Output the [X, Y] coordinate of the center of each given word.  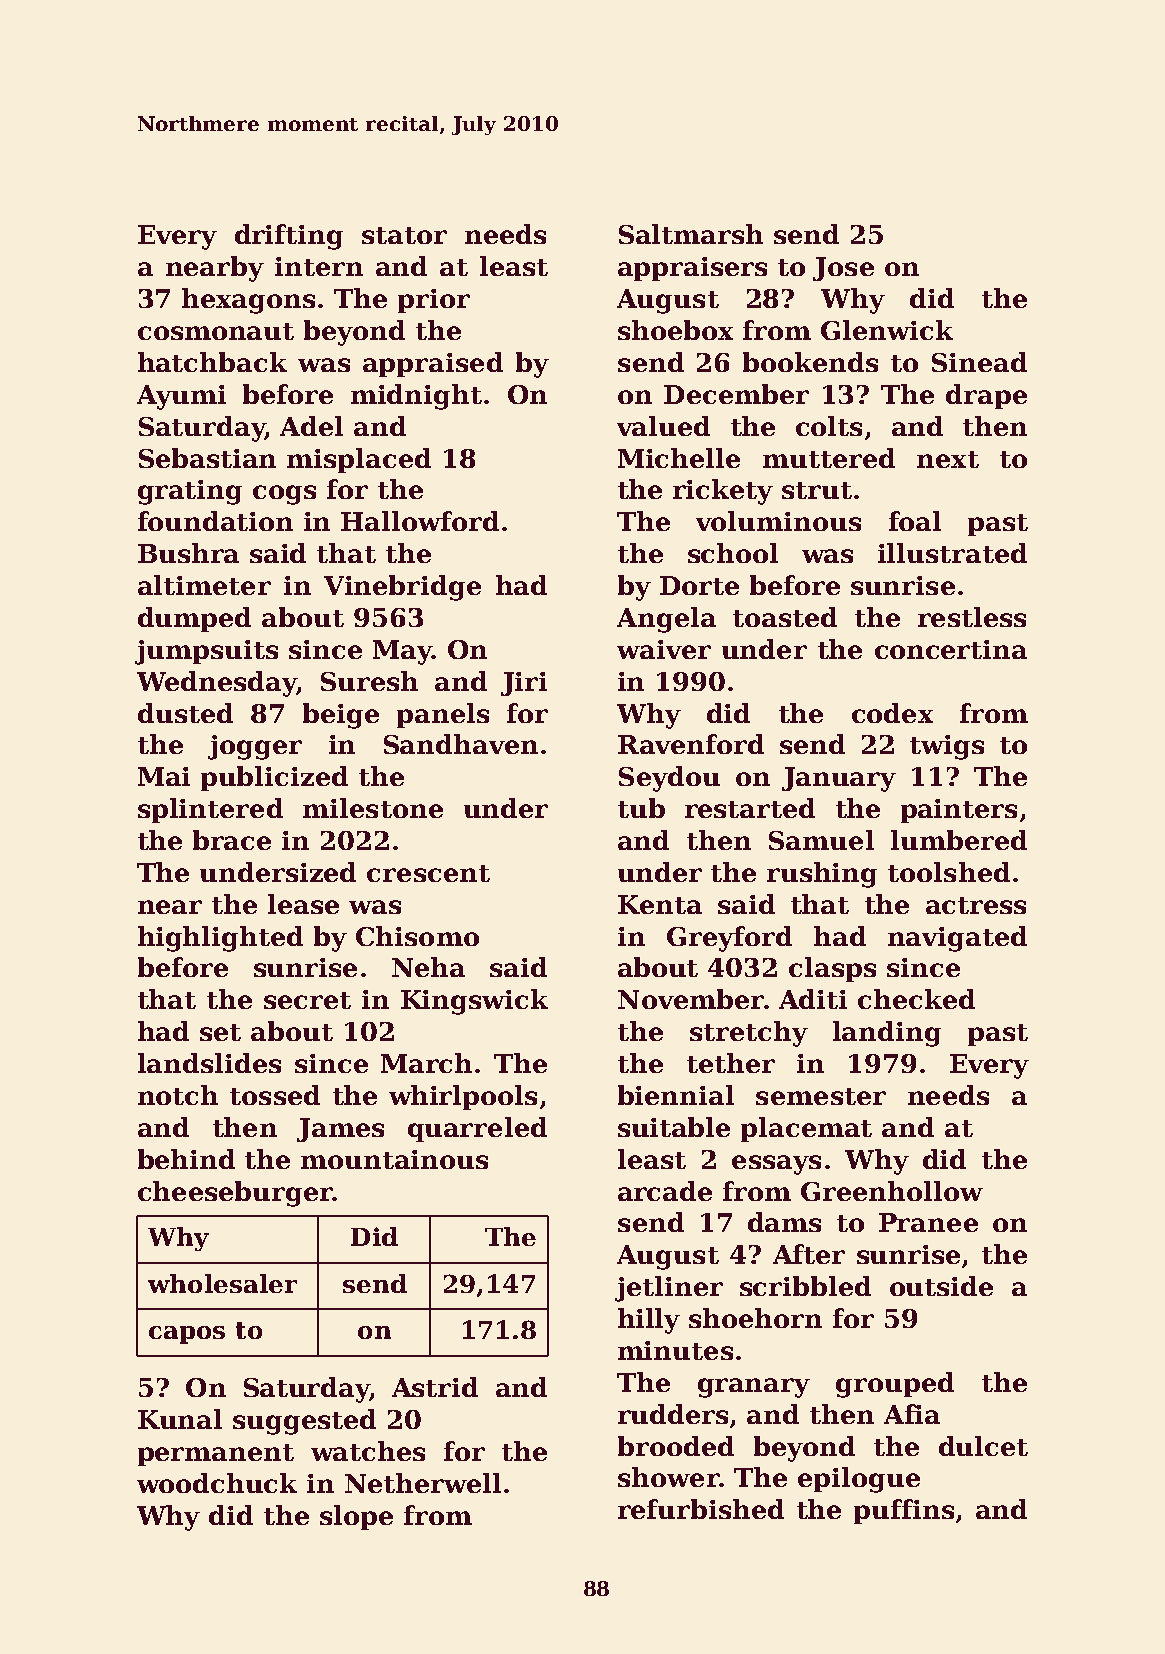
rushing [822, 875]
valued [663, 426]
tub [641, 808]
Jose [843, 269]
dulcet [983, 1446]
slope [356, 1517]
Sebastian [207, 458]
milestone [373, 808]
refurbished [701, 1509]
